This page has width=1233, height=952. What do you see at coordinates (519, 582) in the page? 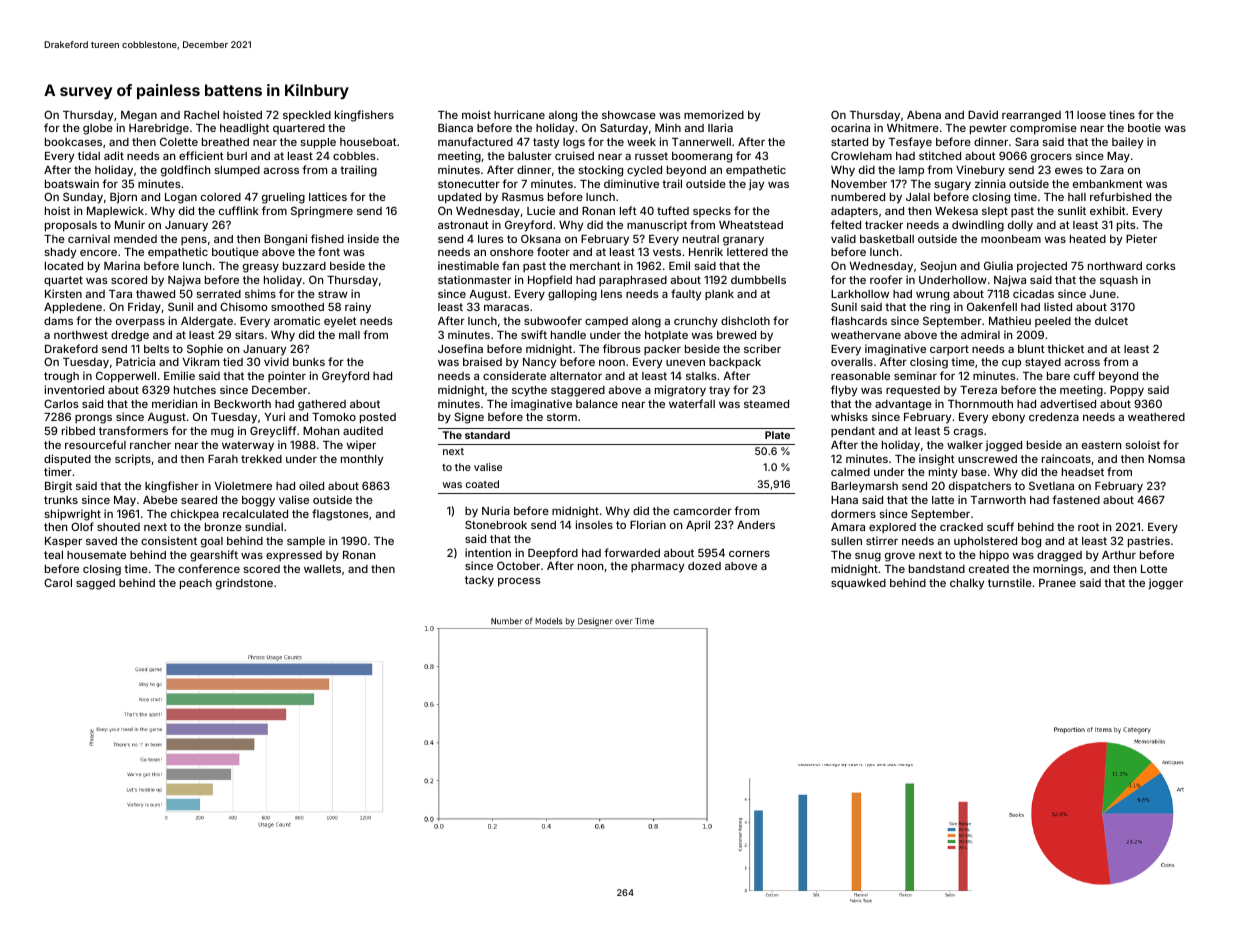
I see `process` at bounding box center [519, 582].
